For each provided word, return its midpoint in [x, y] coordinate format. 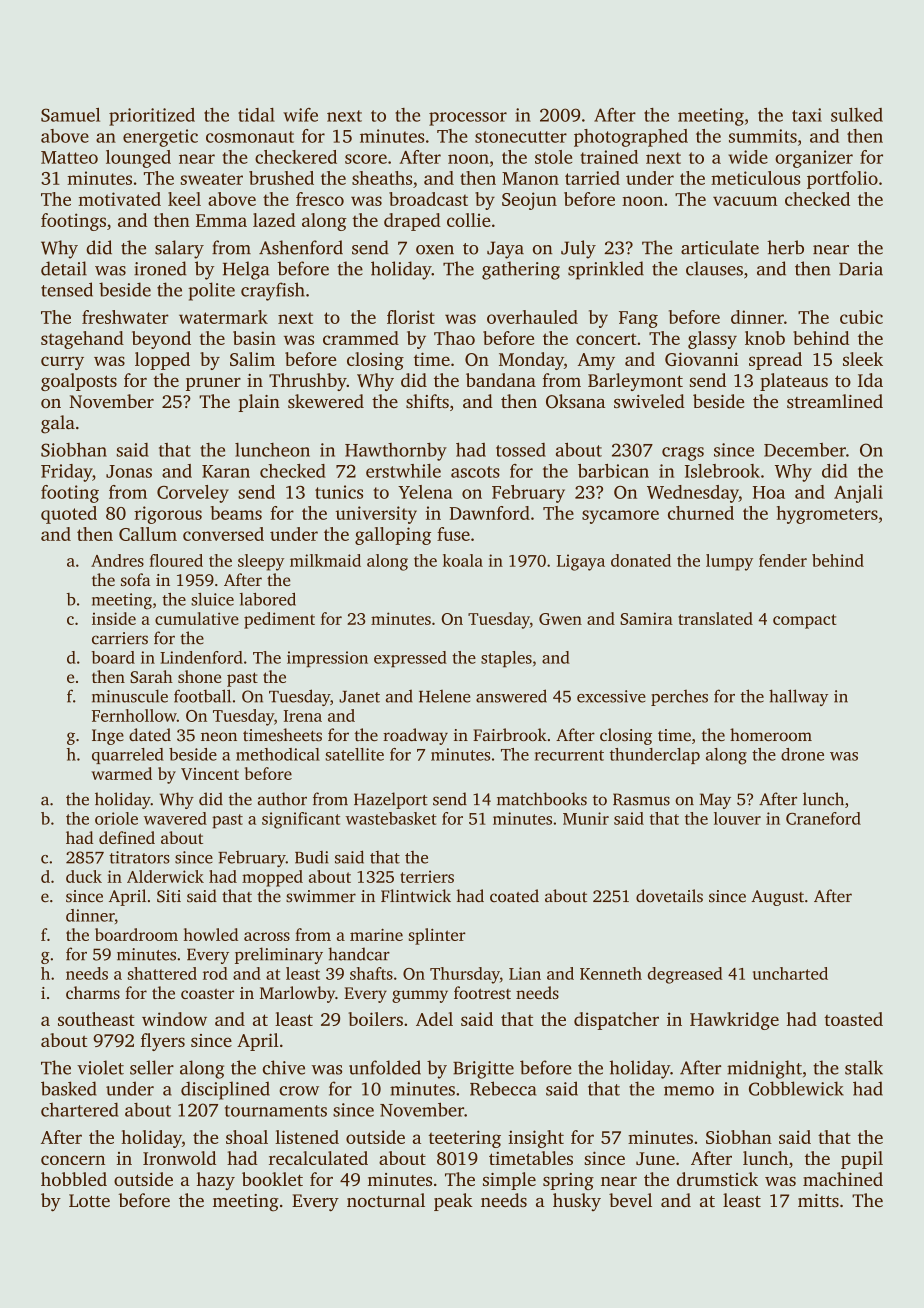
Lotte [89, 1200]
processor [468, 119]
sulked [857, 115]
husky [577, 1202]
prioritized [152, 117]
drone [802, 754]
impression [327, 659]
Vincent [210, 774]
